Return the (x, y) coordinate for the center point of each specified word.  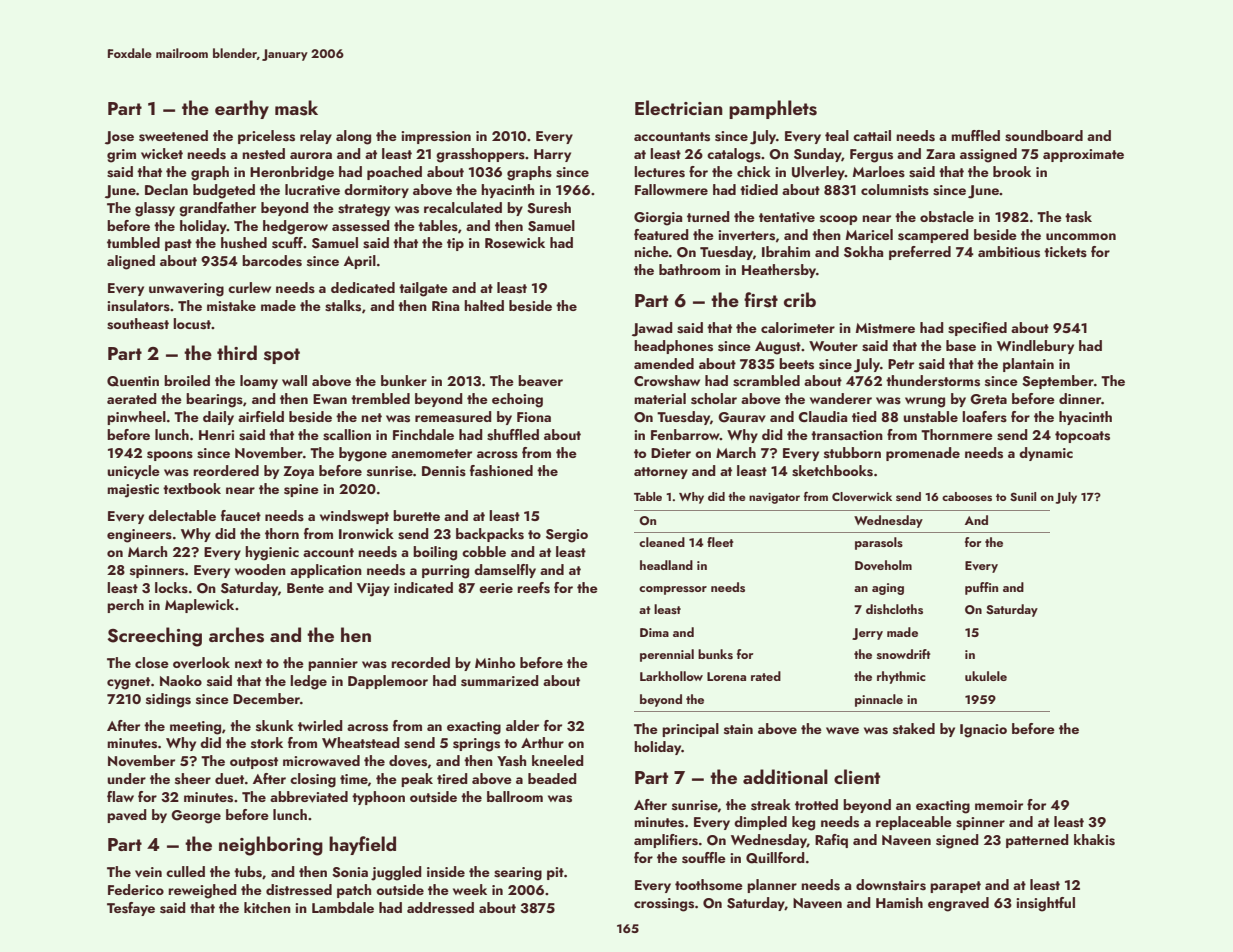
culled (185, 871)
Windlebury (1035, 347)
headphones (673, 347)
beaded (552, 778)
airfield (261, 416)
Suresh (549, 208)
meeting (195, 728)
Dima (654, 632)
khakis (1094, 840)
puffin (981, 588)
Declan (166, 189)
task (1078, 217)
